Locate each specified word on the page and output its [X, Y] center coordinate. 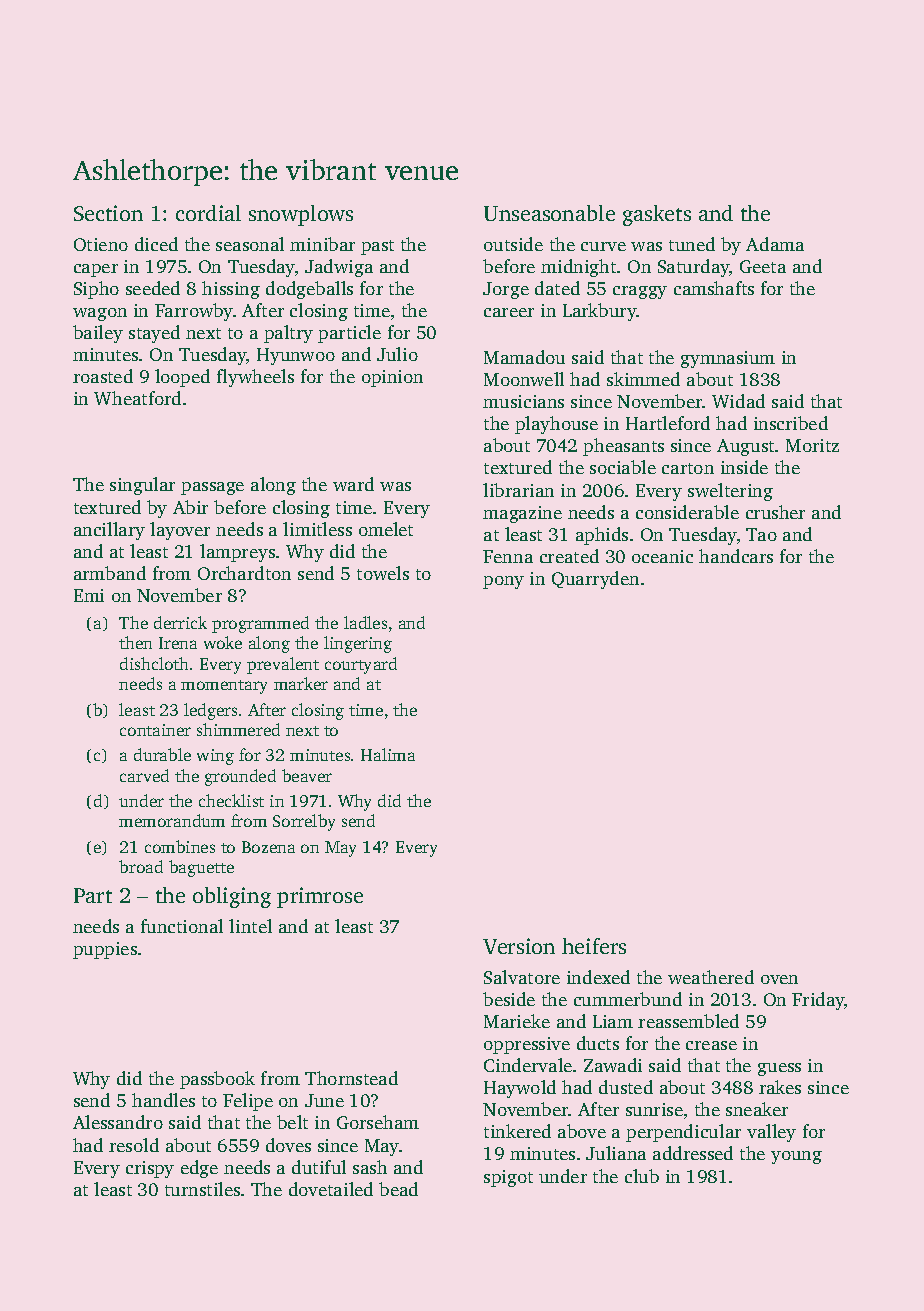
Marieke [517, 1021]
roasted [103, 376]
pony [503, 582]
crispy [150, 1169]
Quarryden [595, 580]
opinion [392, 378]
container [155, 730]
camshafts [714, 288]
